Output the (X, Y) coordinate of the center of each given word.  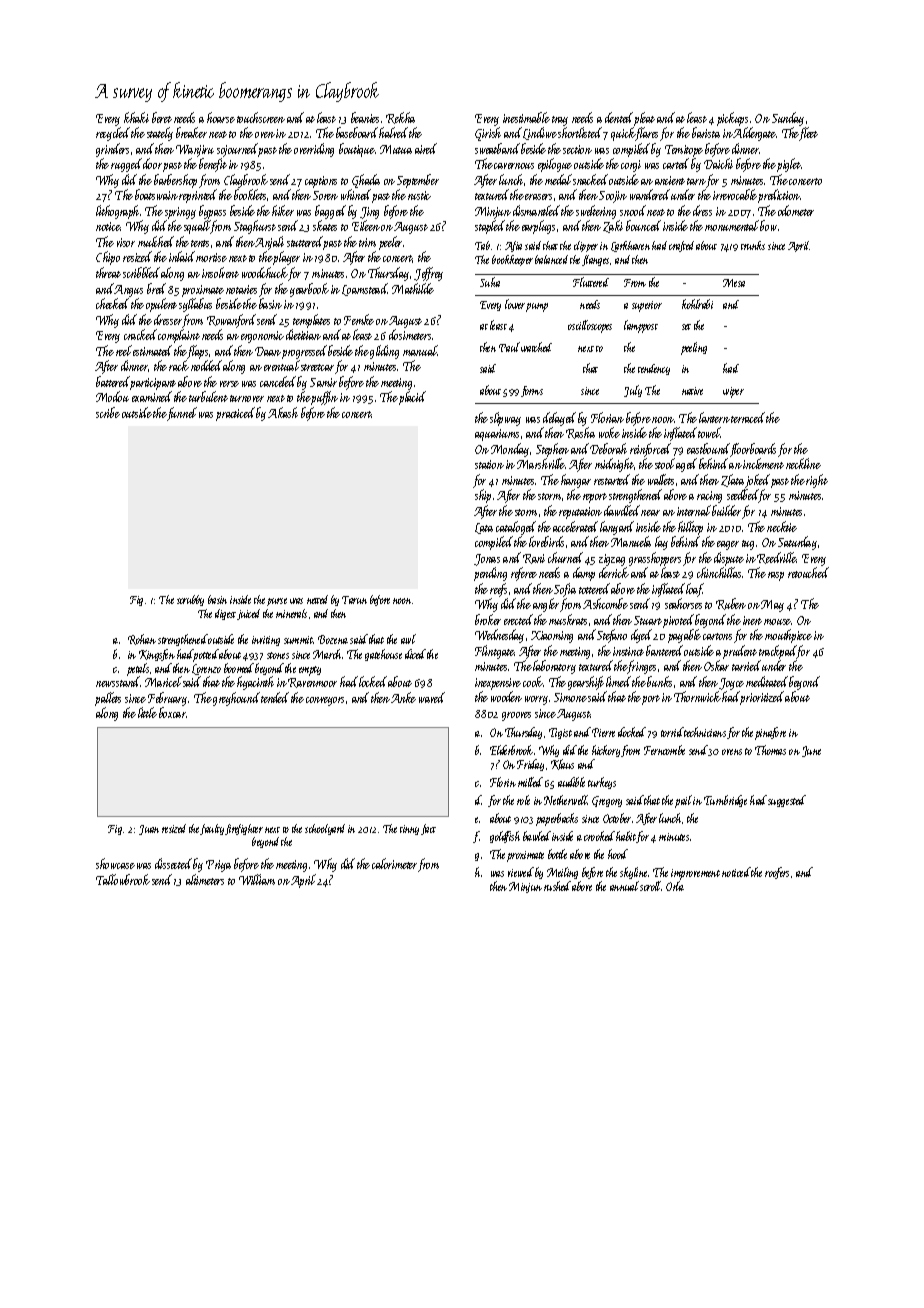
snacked (590, 179)
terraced (748, 417)
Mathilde (413, 288)
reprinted (198, 196)
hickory (606, 751)
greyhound (236, 699)
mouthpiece (788, 636)
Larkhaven (630, 246)
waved (432, 697)
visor (126, 242)
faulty (212, 829)
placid (412, 398)
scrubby (190, 600)
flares (647, 133)
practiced (235, 414)
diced (415, 654)
